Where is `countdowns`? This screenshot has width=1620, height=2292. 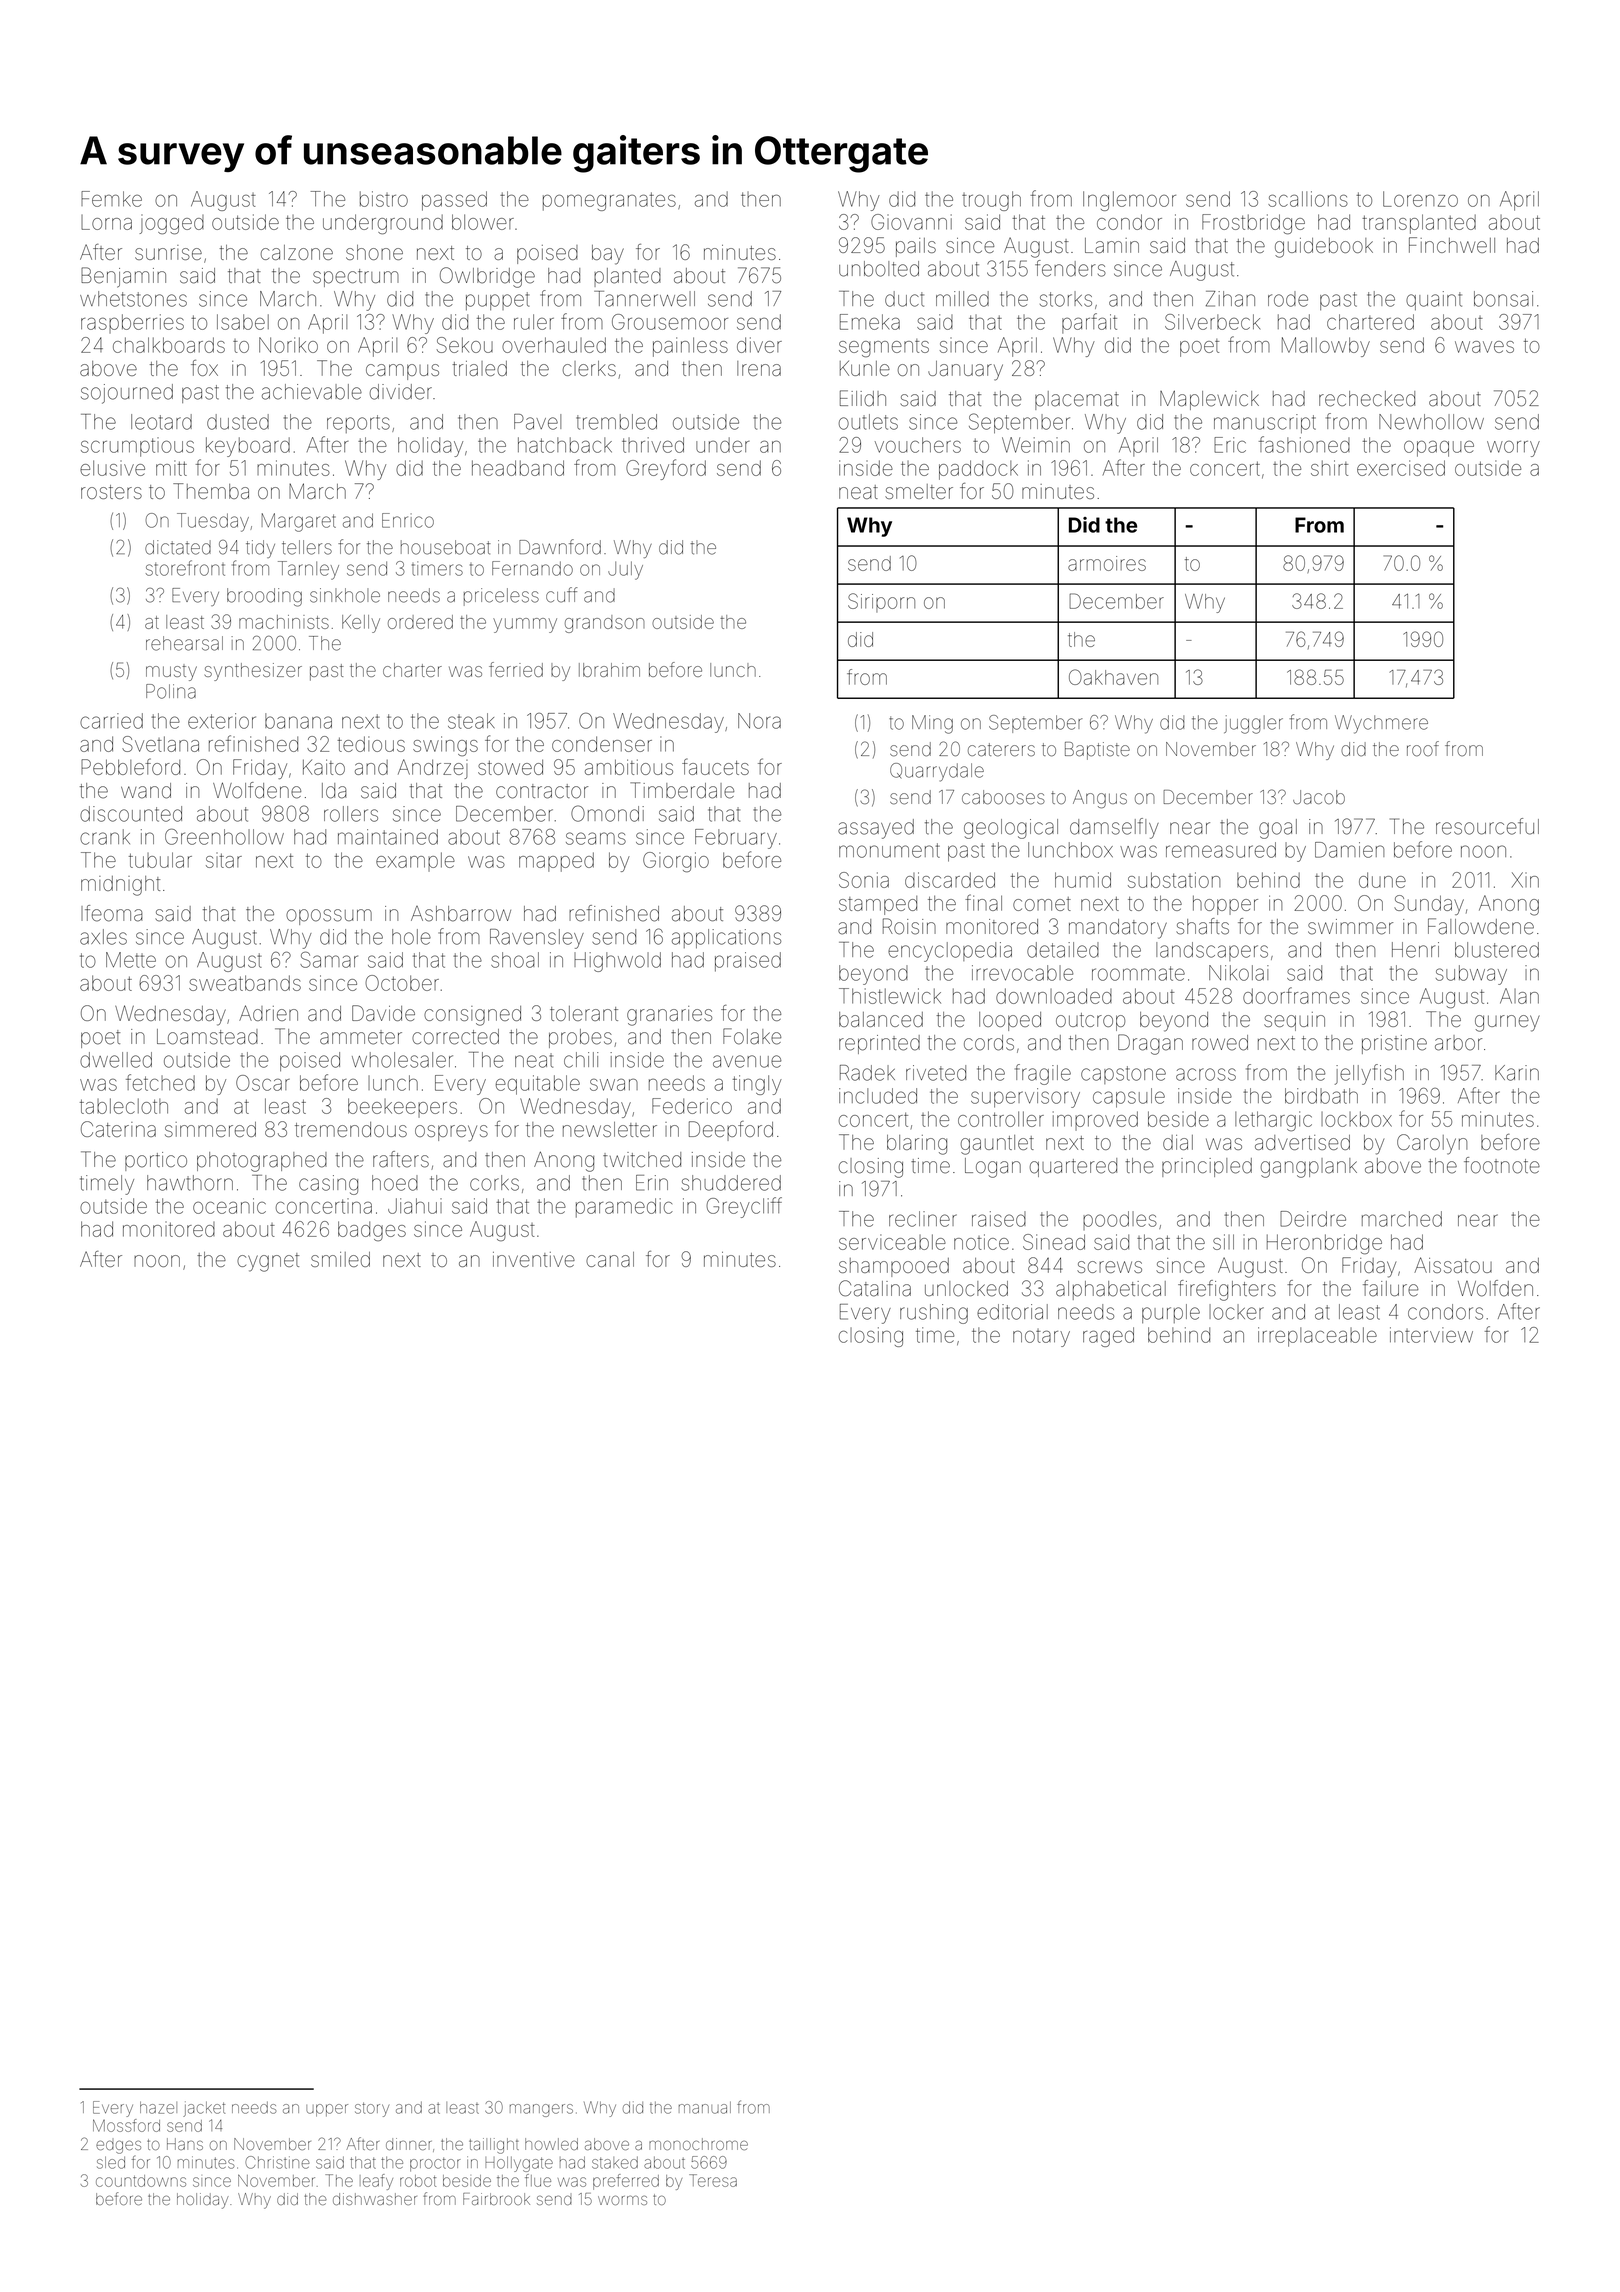 countdowns is located at coordinates (141, 2181).
